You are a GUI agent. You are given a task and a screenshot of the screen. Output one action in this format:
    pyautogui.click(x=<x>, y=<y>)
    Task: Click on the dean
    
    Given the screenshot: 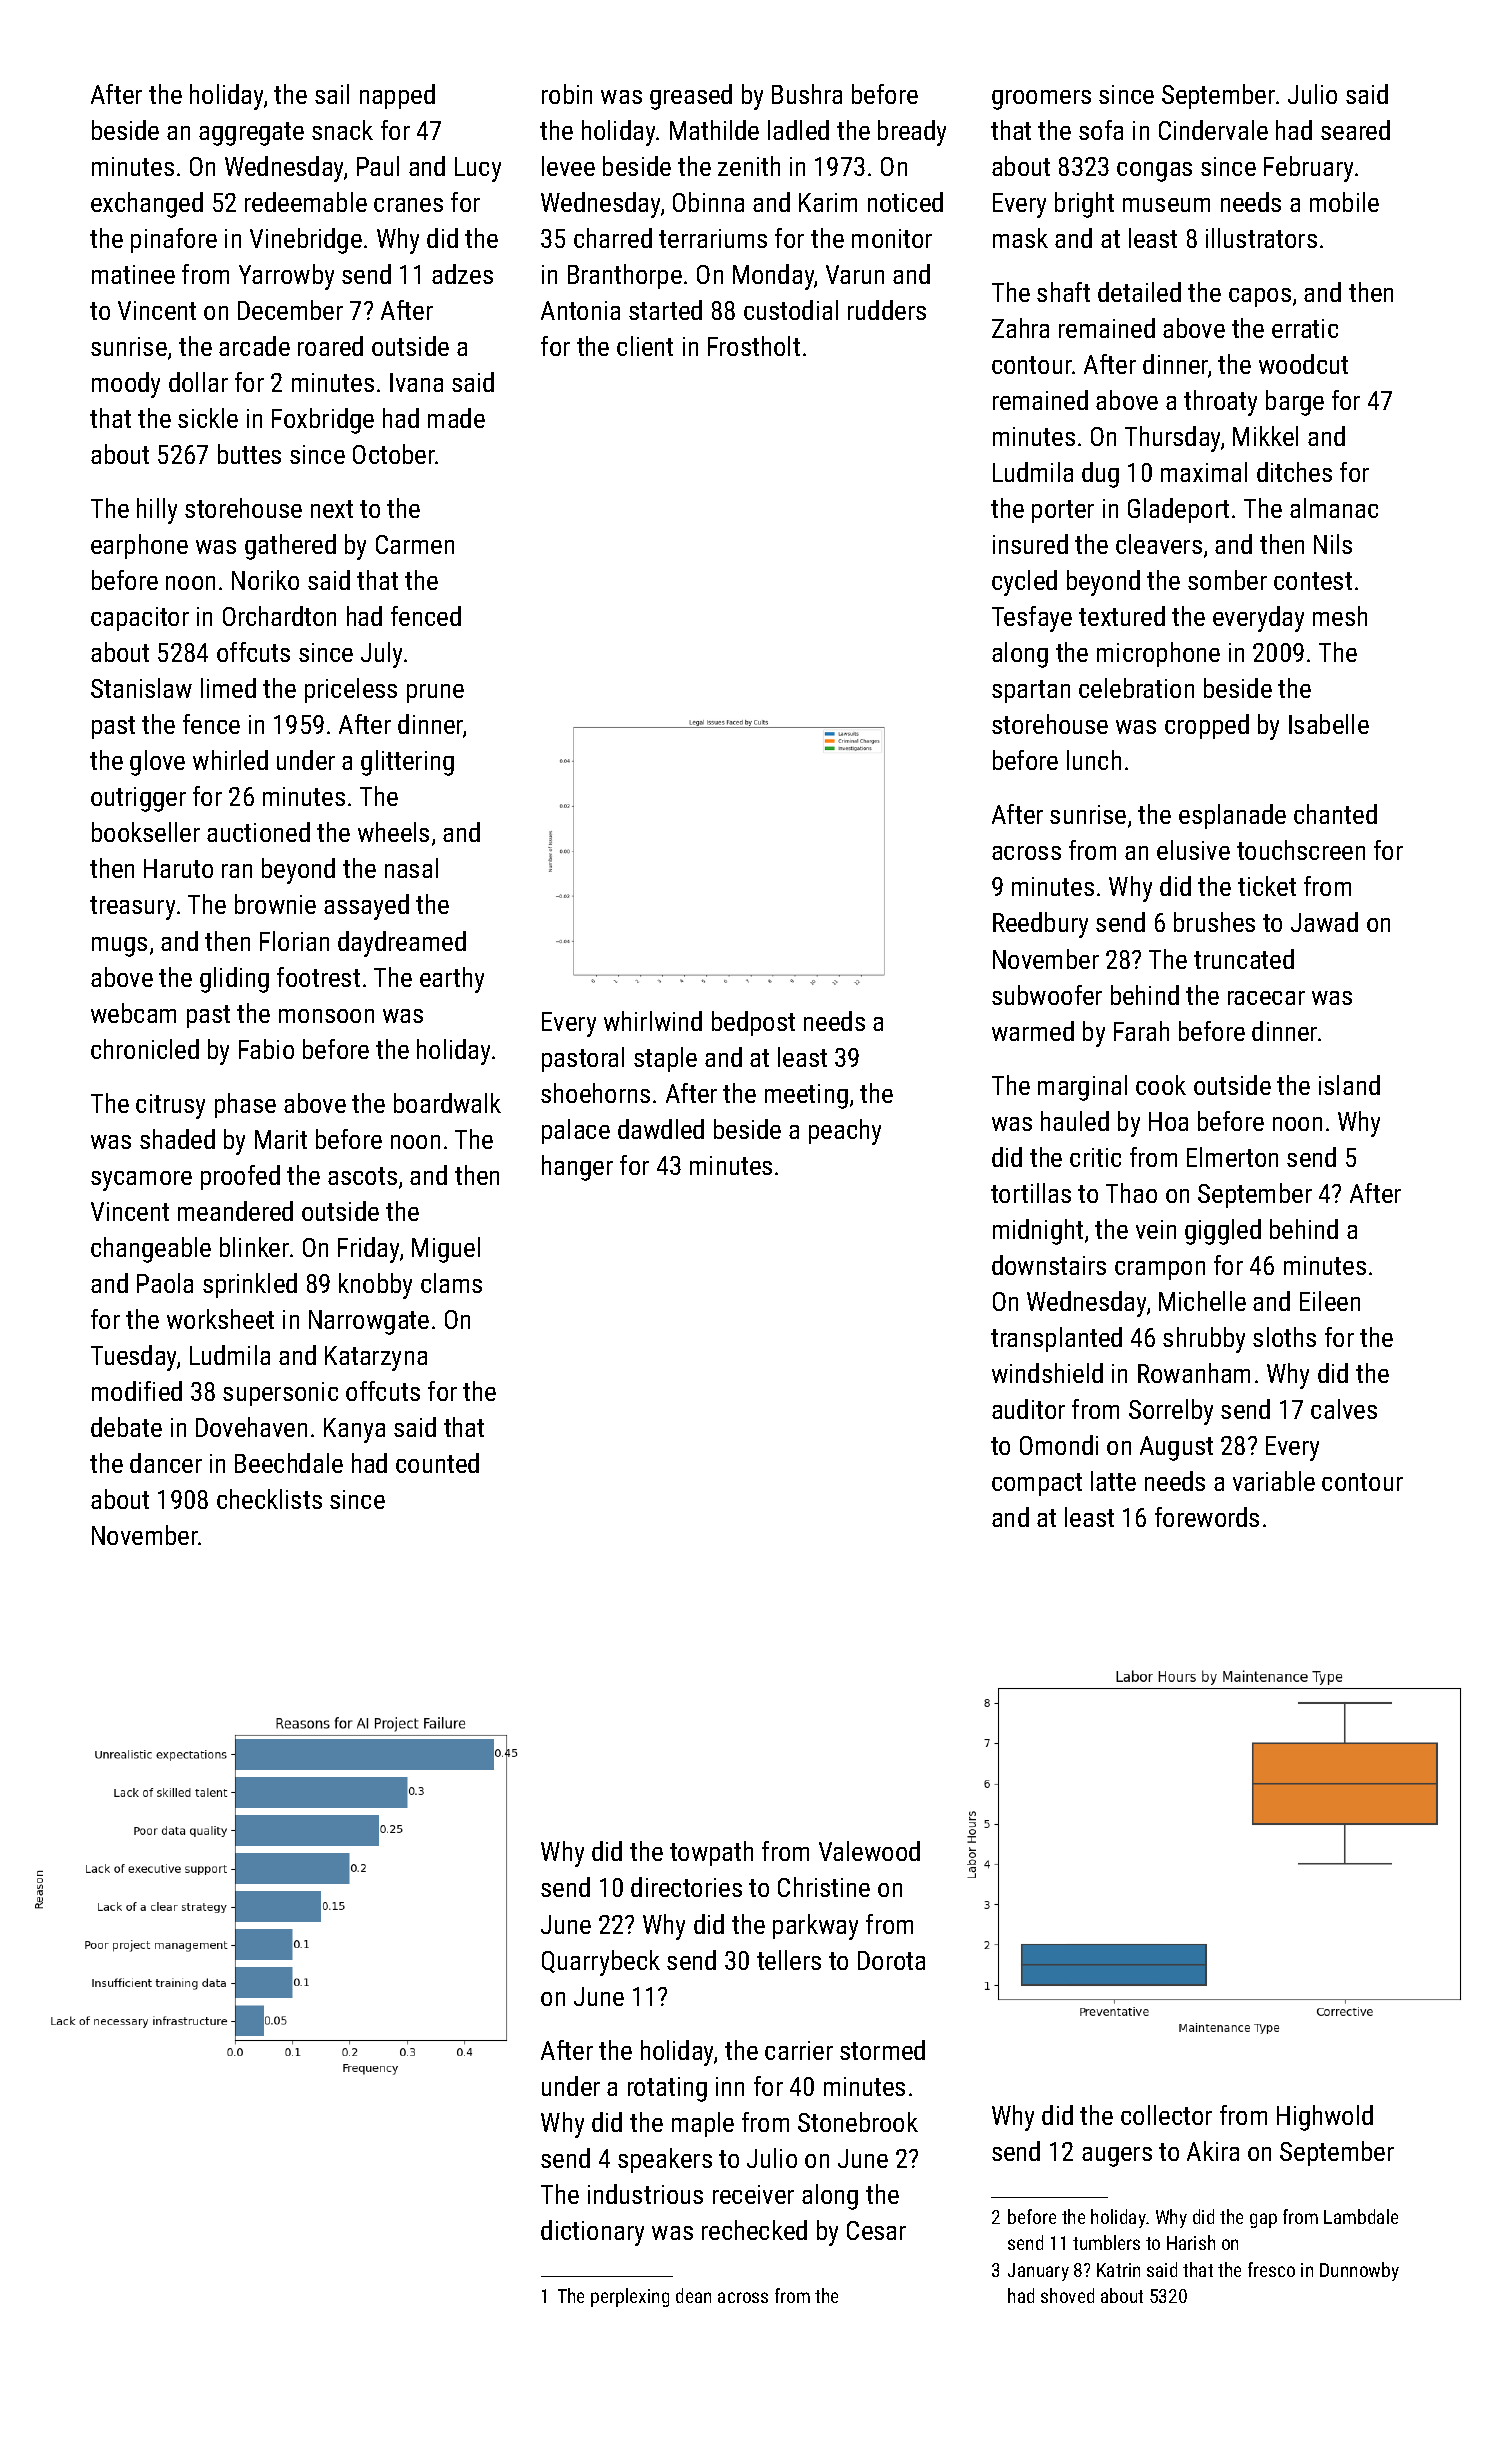 What is the action you would take?
    pyautogui.click(x=693, y=2295)
